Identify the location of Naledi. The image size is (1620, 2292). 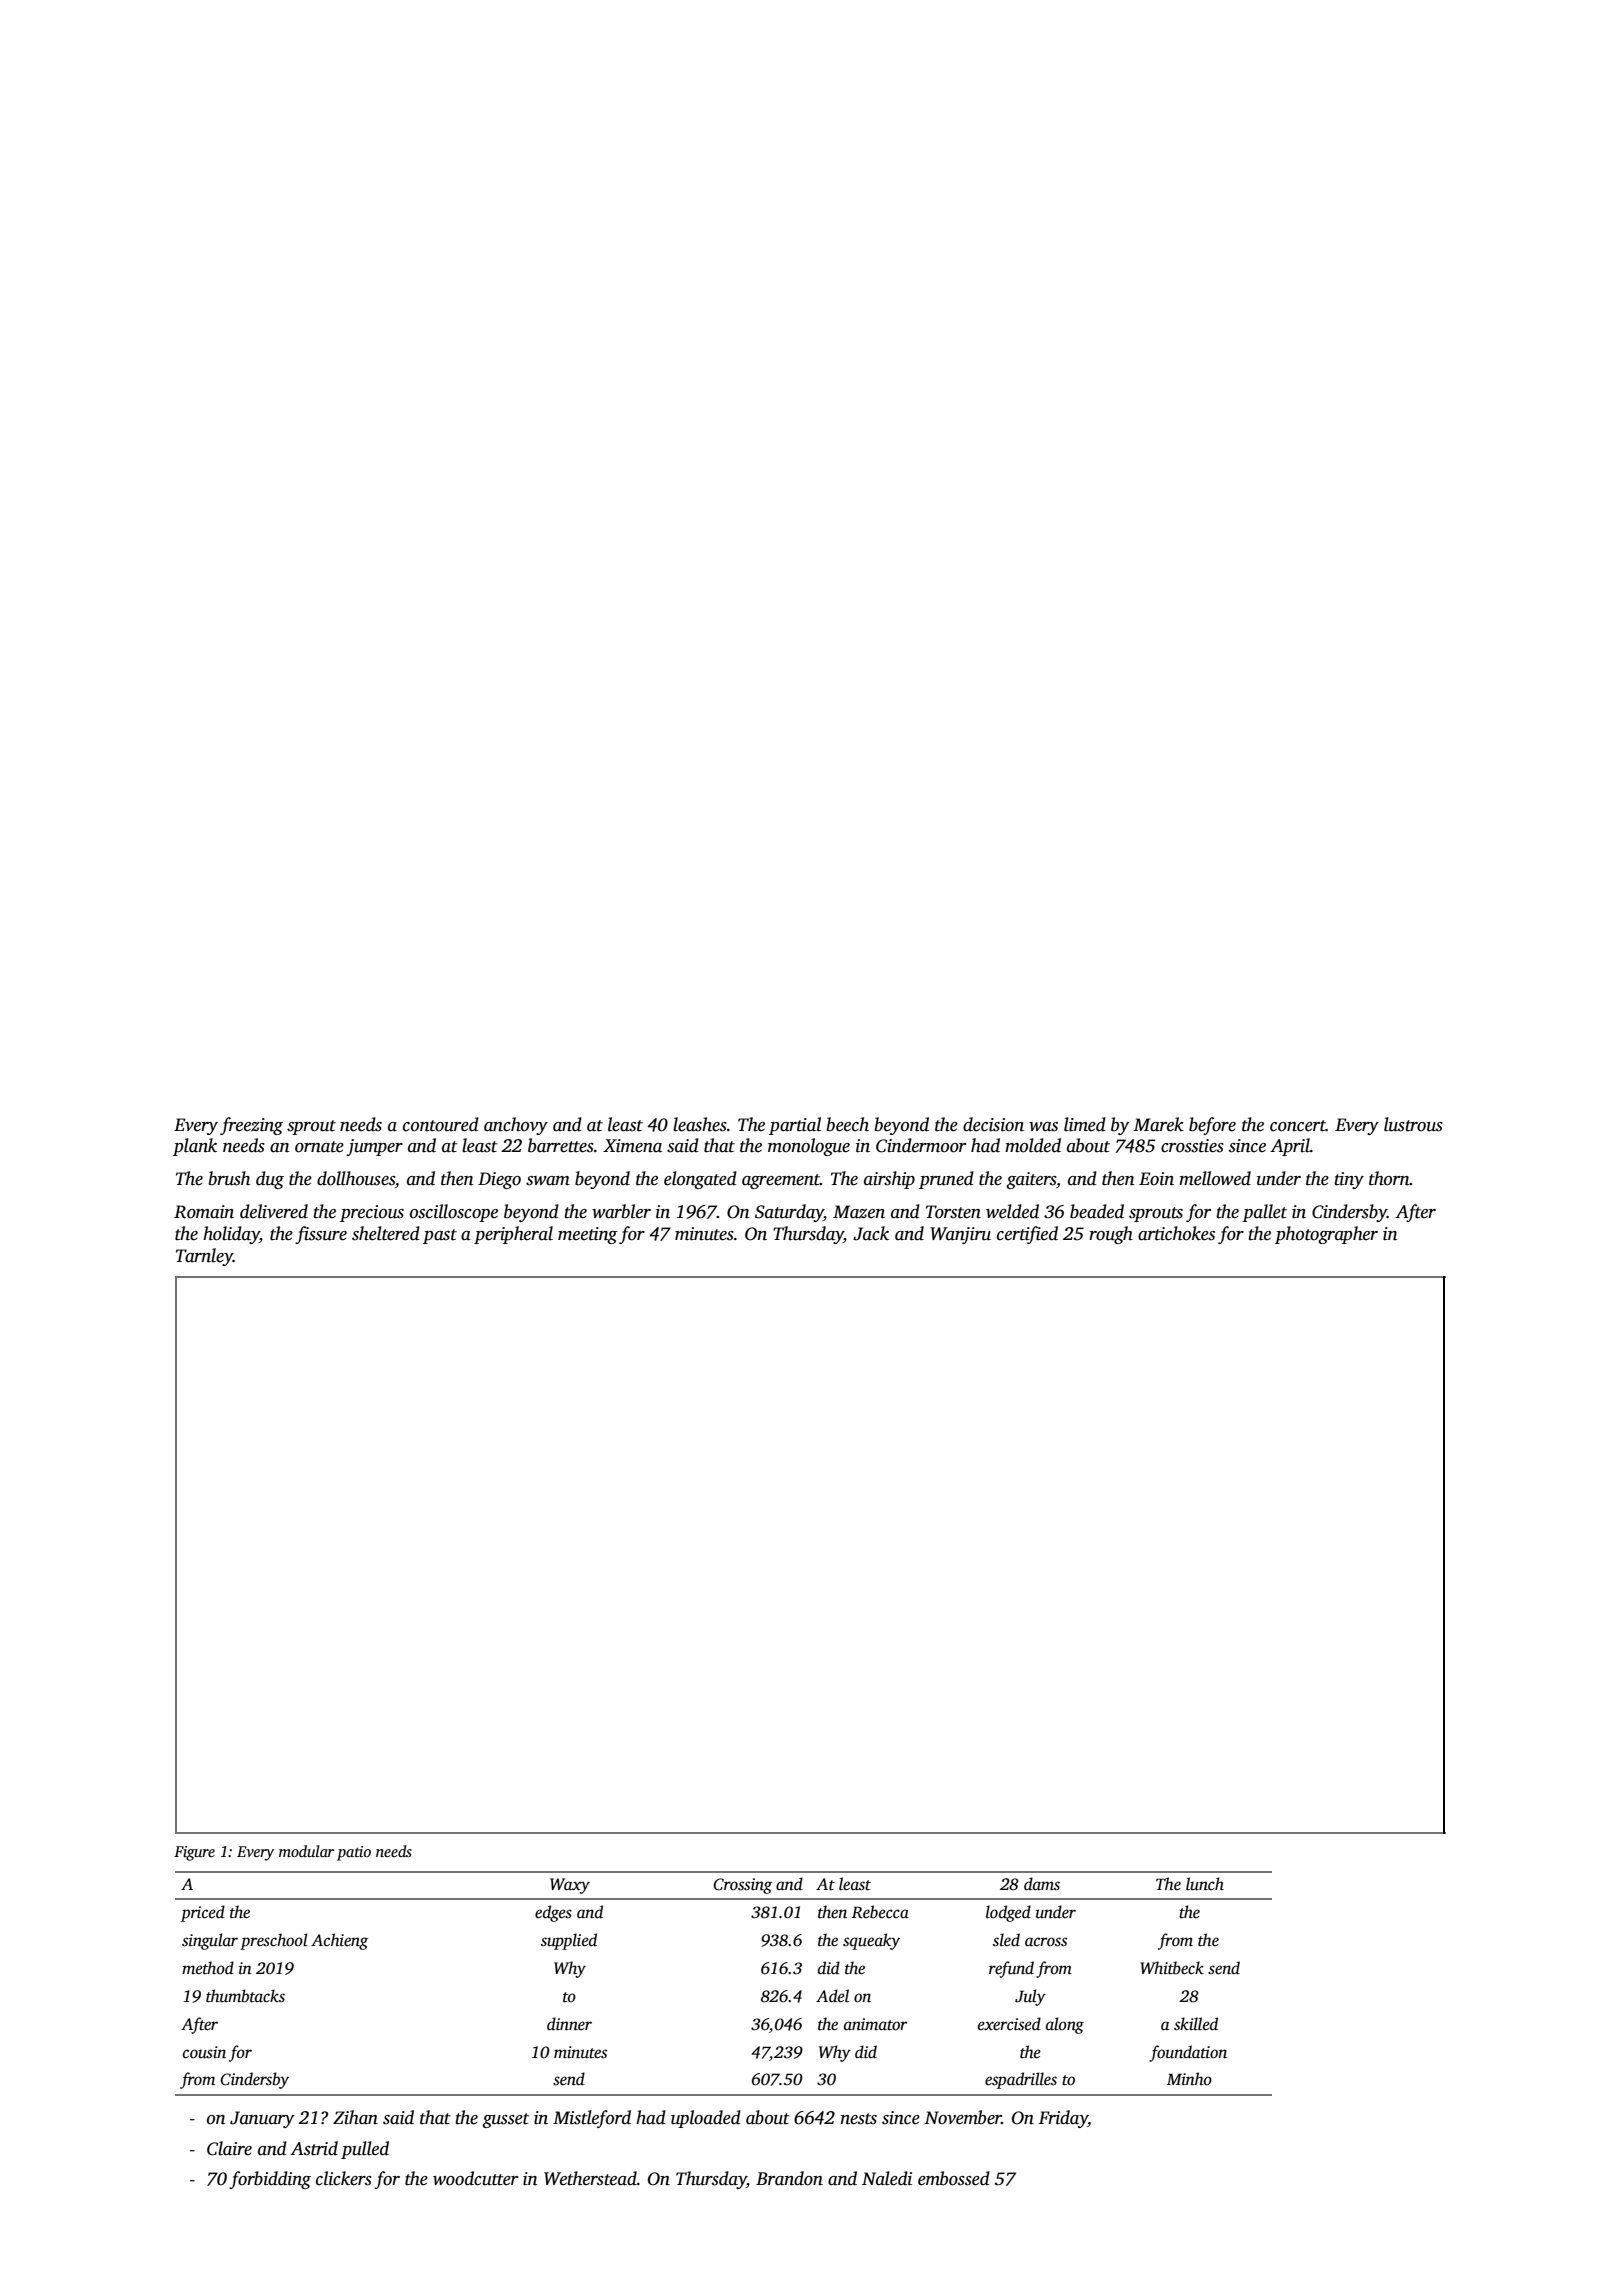
(887, 2178).
